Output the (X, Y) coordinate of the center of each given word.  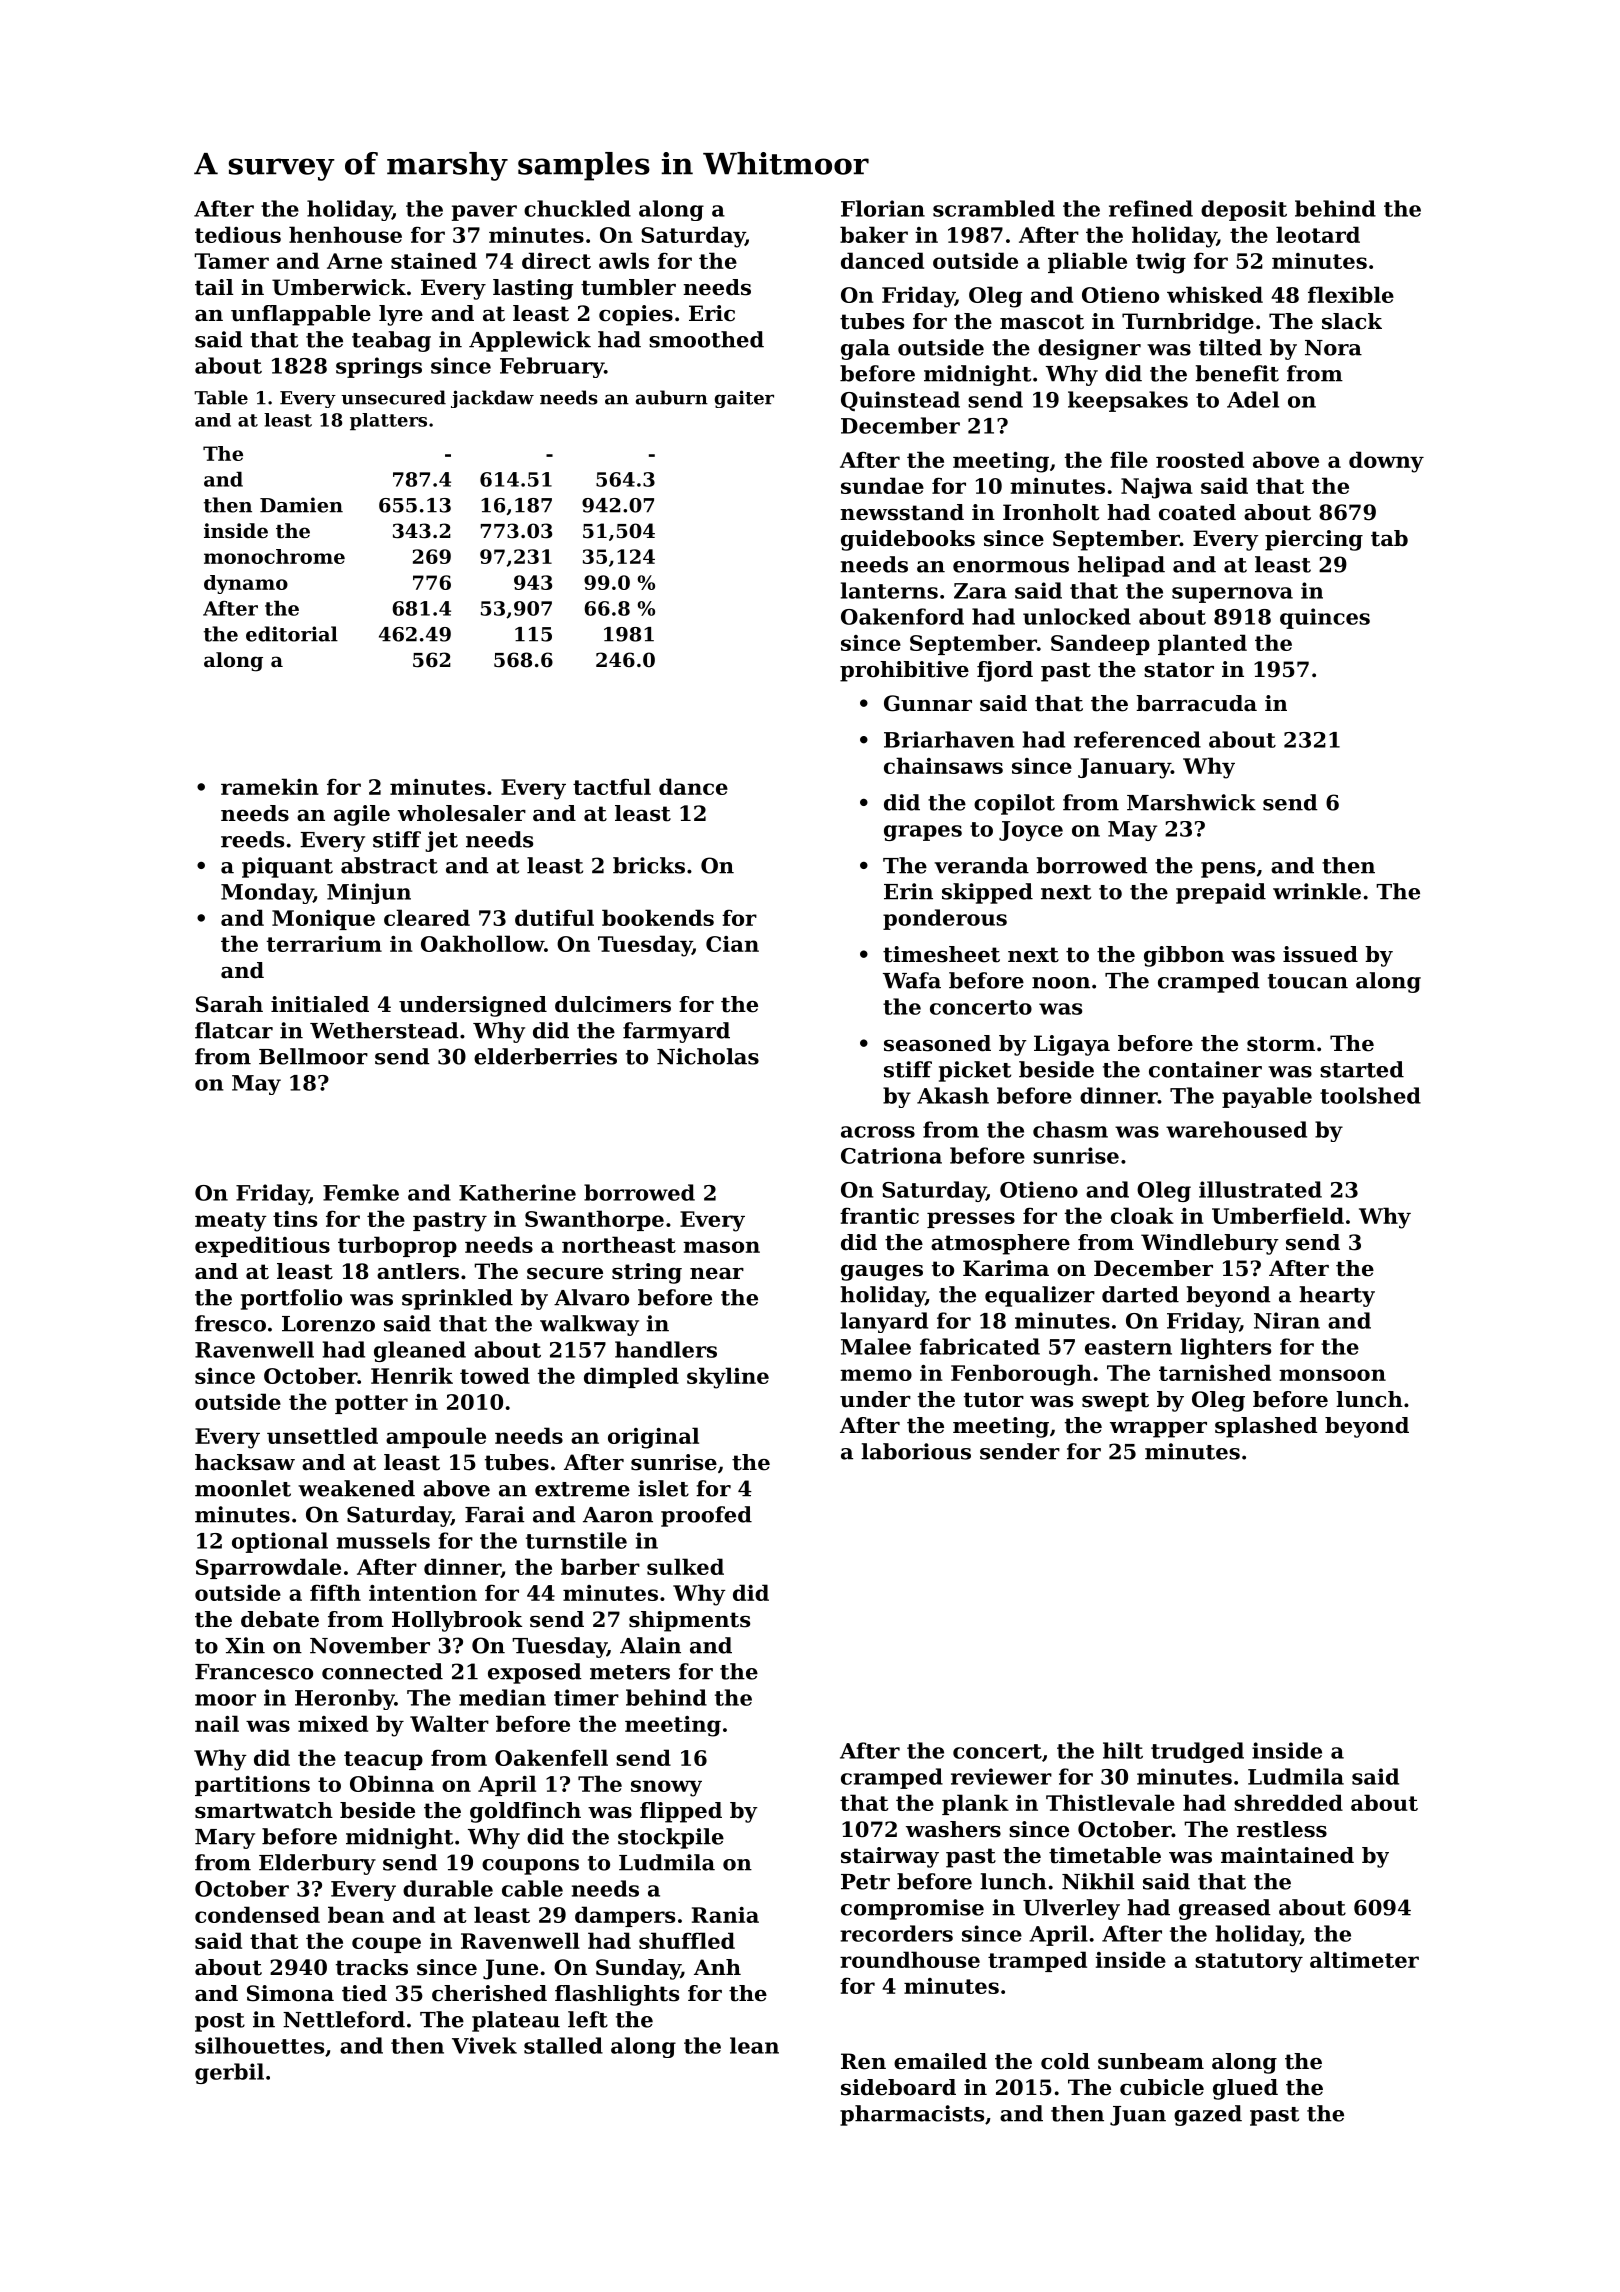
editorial (292, 634)
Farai (494, 1514)
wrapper (1158, 1430)
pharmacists (912, 2115)
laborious (916, 1451)
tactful (612, 786)
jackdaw (492, 399)
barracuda (1196, 703)
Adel (1253, 399)
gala (865, 349)
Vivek (484, 2045)
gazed (1208, 2115)
